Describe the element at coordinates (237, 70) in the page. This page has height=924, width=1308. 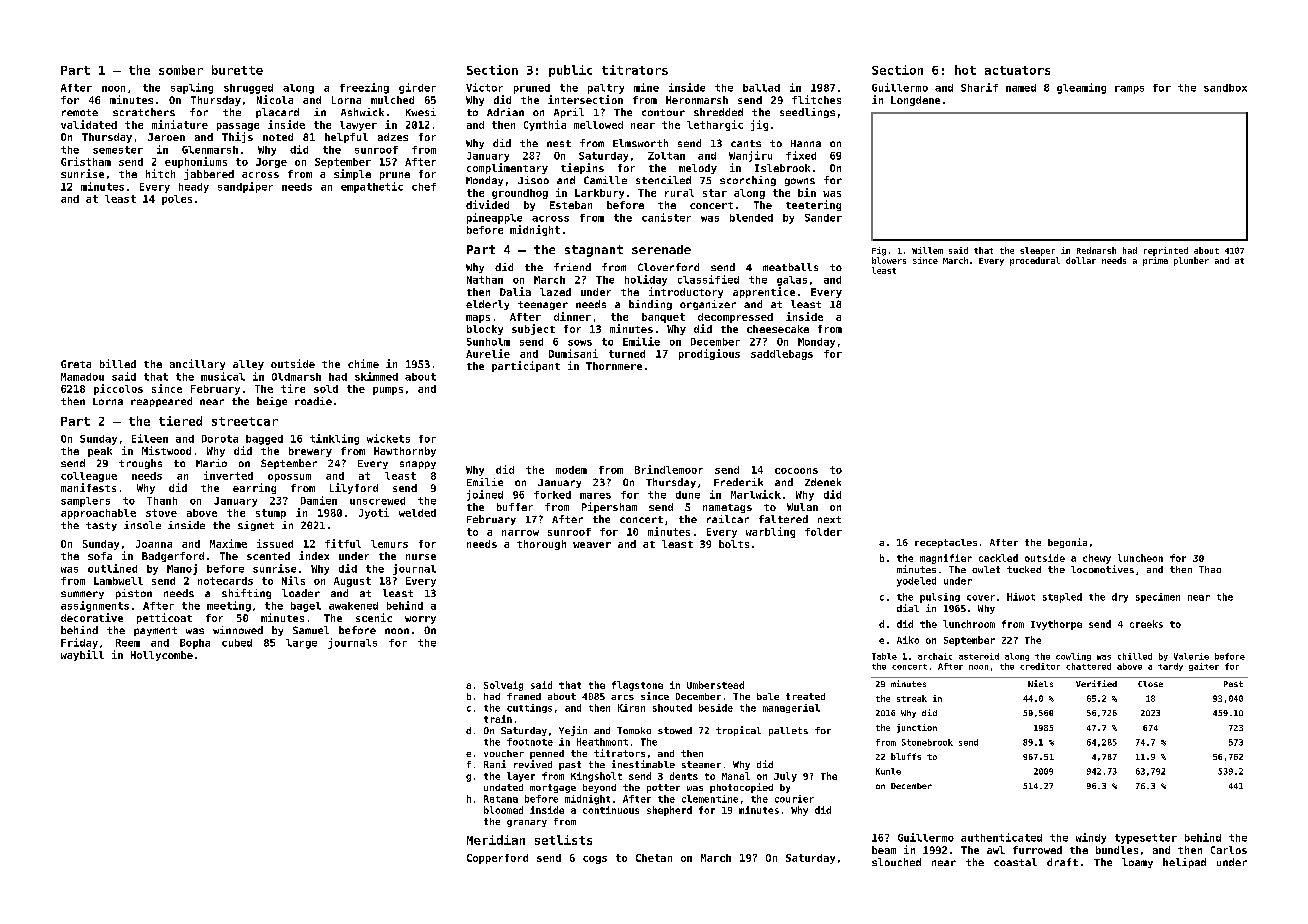
I see `burette` at that location.
